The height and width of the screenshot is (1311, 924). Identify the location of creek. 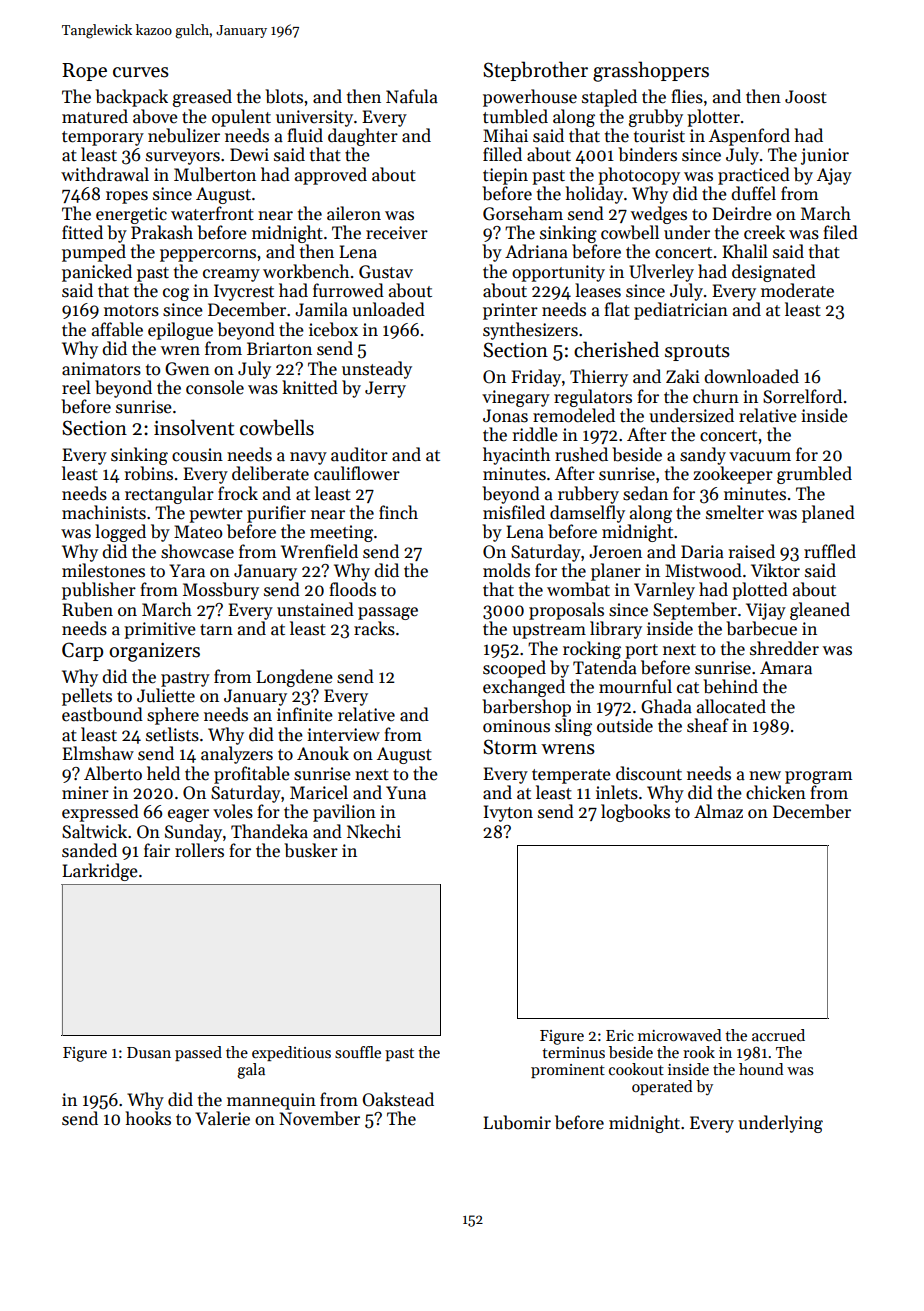
(764, 232).
